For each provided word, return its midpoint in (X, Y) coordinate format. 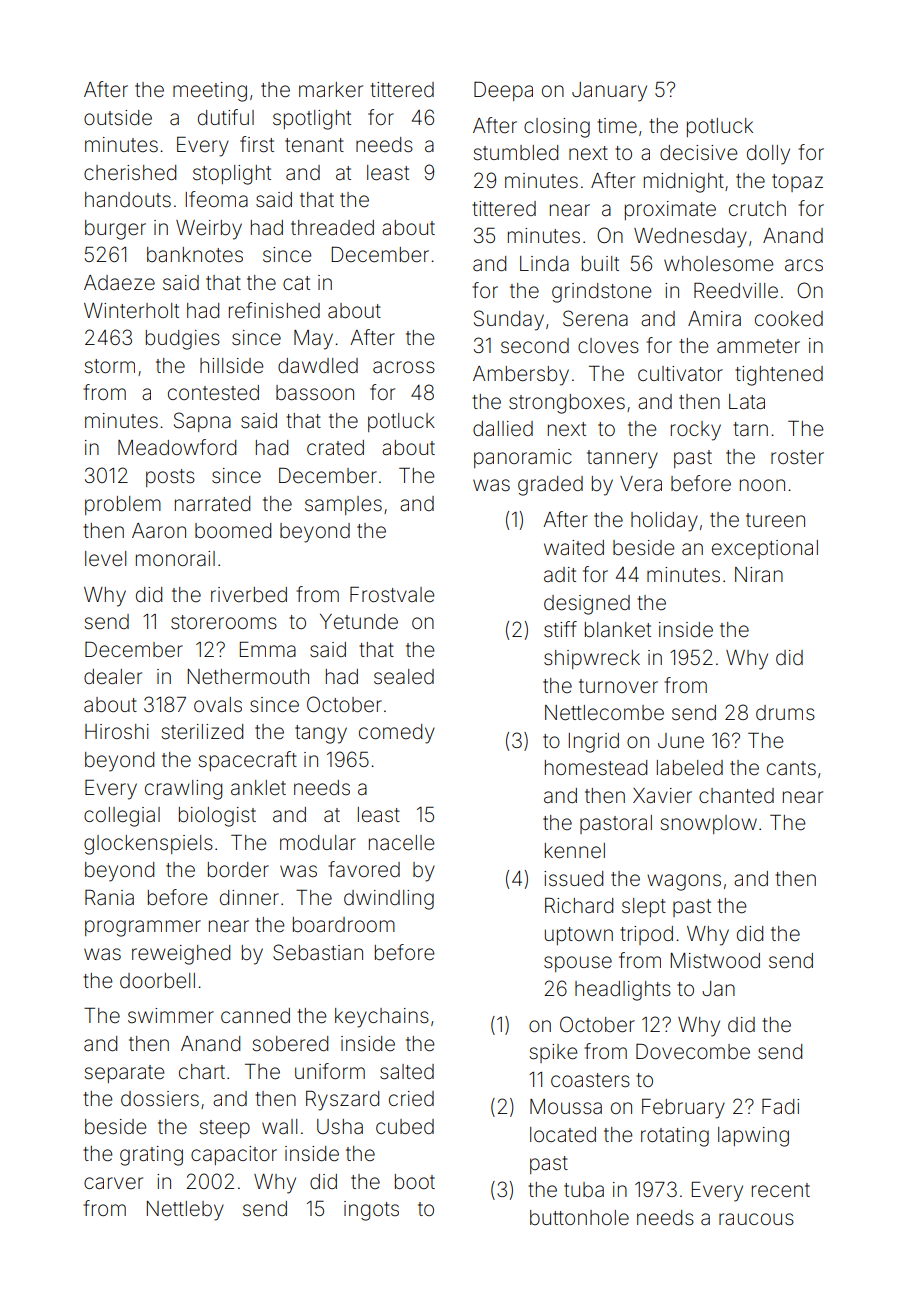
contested (213, 393)
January (609, 92)
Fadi (780, 1106)
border (238, 870)
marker (331, 89)
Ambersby (521, 376)
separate (125, 1074)
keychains (382, 1018)
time (617, 125)
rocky (696, 431)
